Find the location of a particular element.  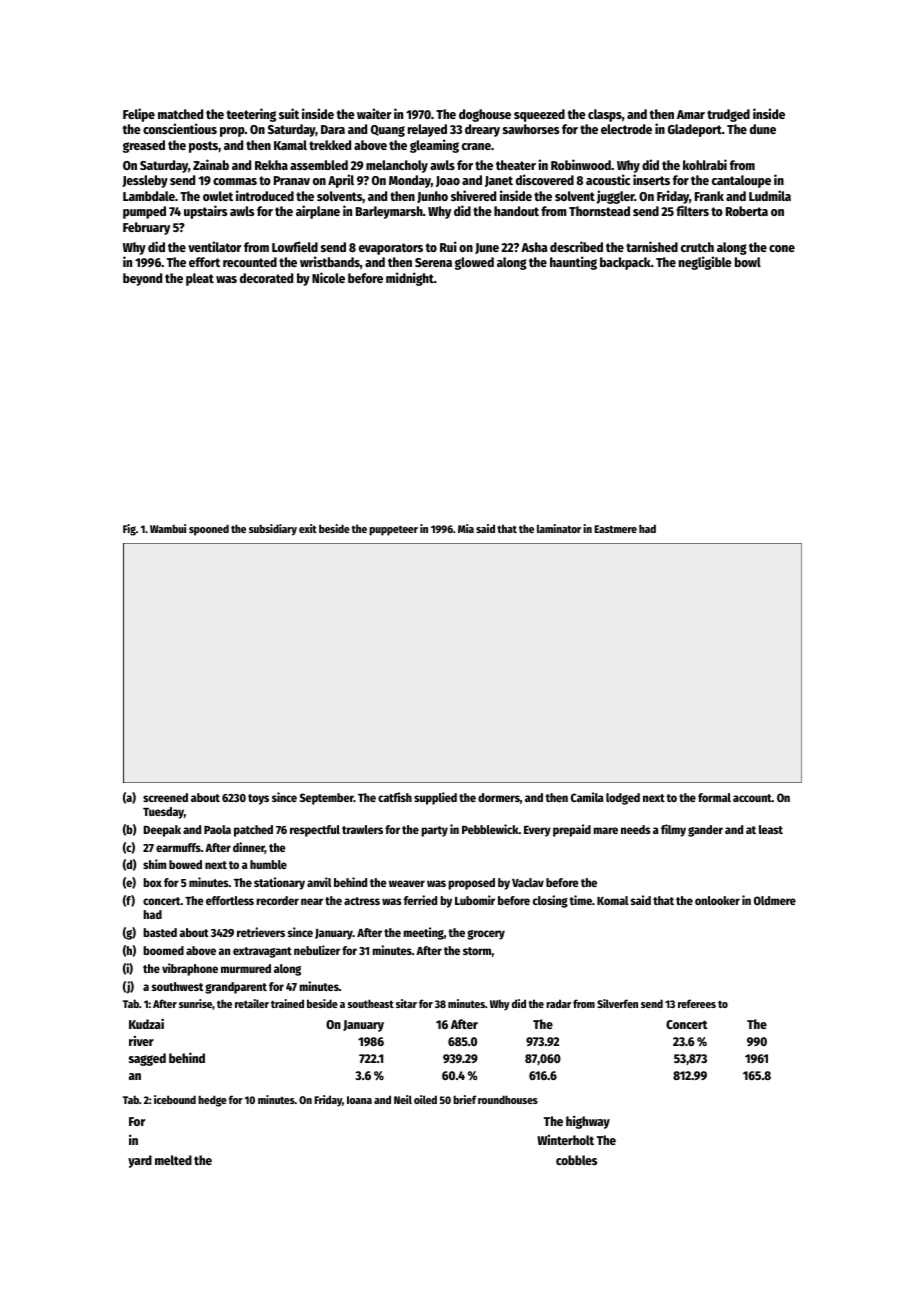

Junho is located at coordinates (432, 197).
